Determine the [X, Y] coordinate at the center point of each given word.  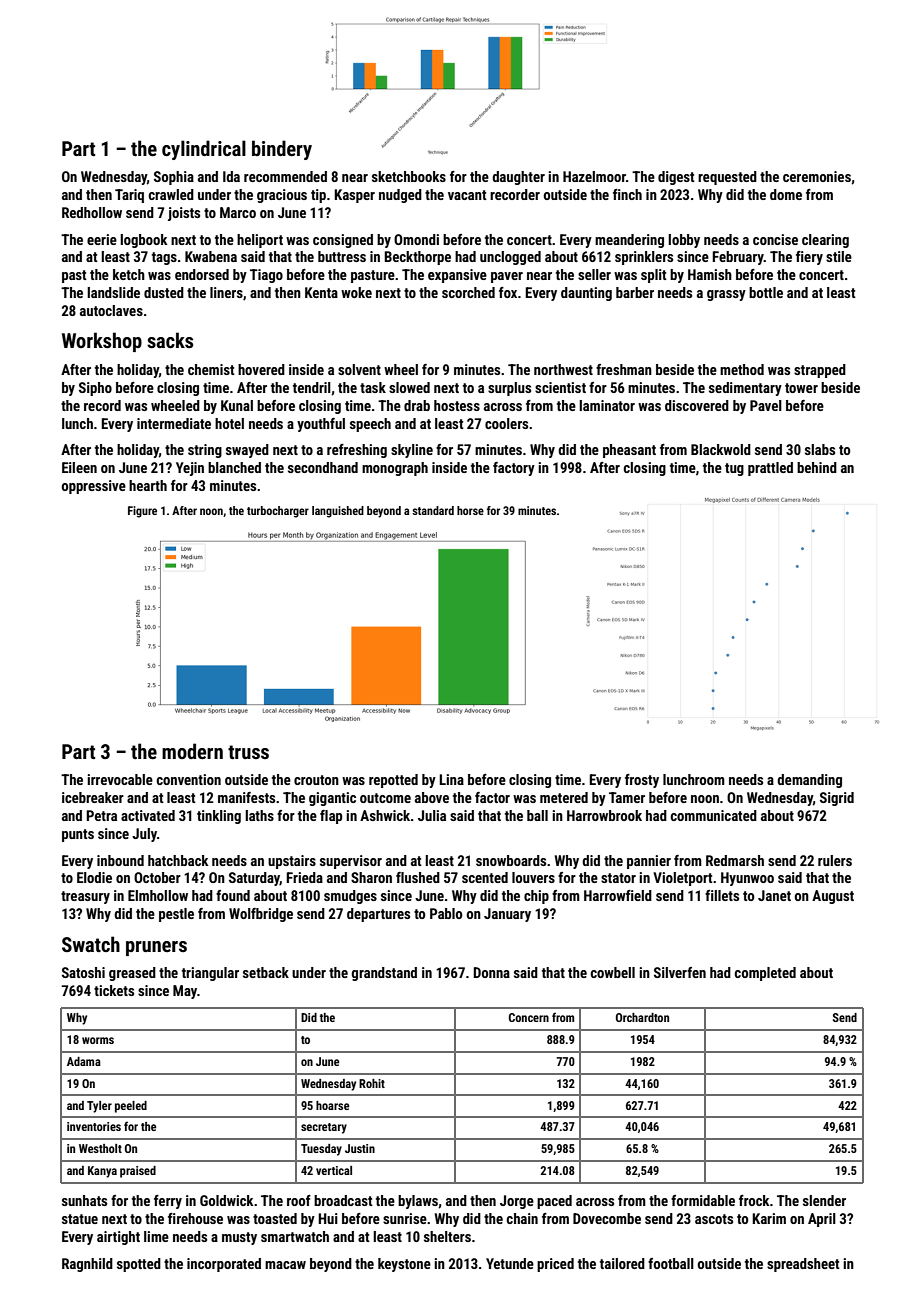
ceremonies [817, 176]
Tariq [129, 196]
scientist [560, 387]
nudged [400, 196]
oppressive [94, 487]
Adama [84, 1061]
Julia [432, 815]
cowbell [613, 972]
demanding [809, 781]
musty [239, 1238]
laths [259, 815]
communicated [714, 815]
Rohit [372, 1083]
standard [433, 510]
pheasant [629, 451]
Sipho [95, 389]
